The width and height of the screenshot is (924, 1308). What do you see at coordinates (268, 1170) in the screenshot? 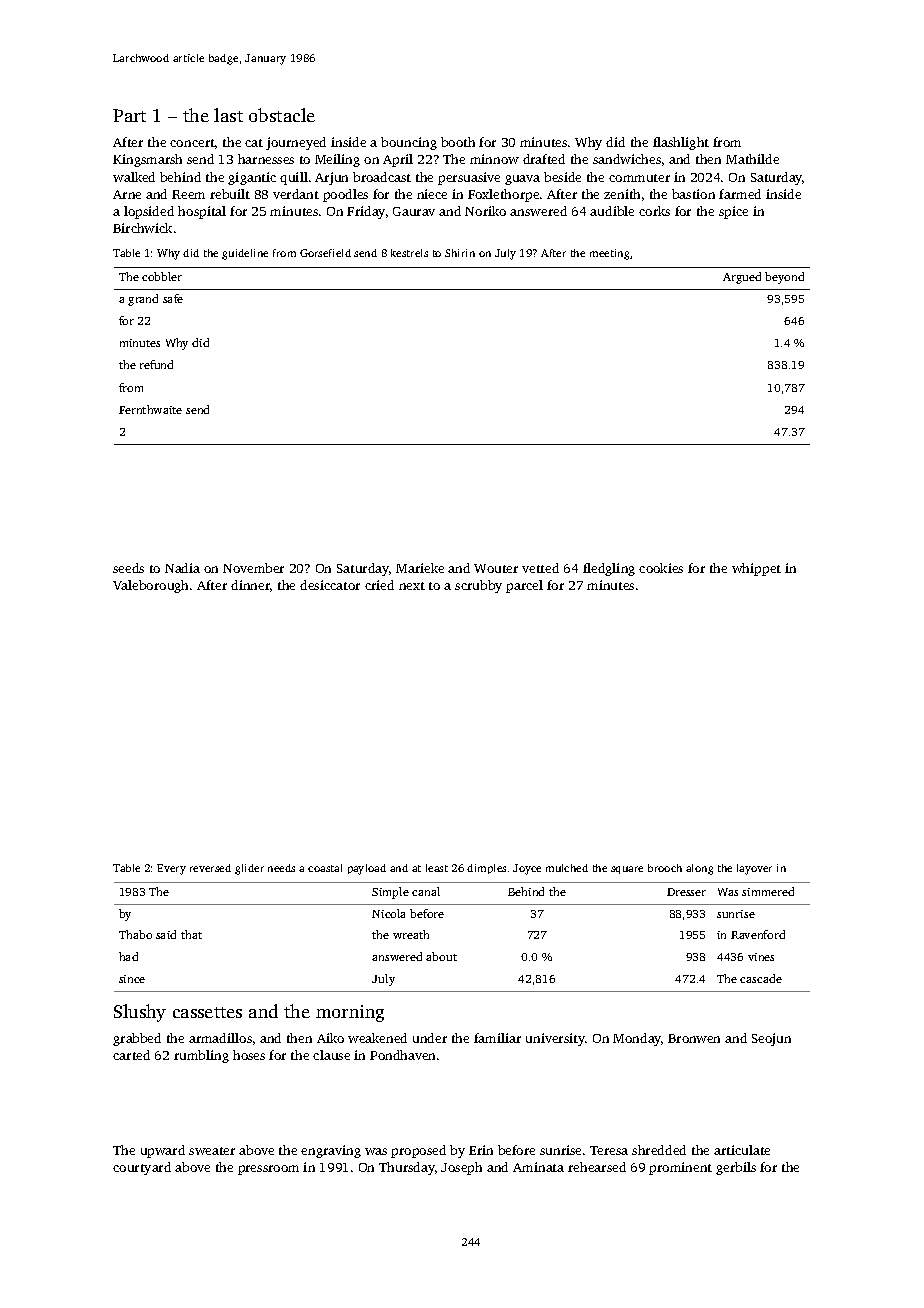
I see `pressroom` at bounding box center [268, 1170].
